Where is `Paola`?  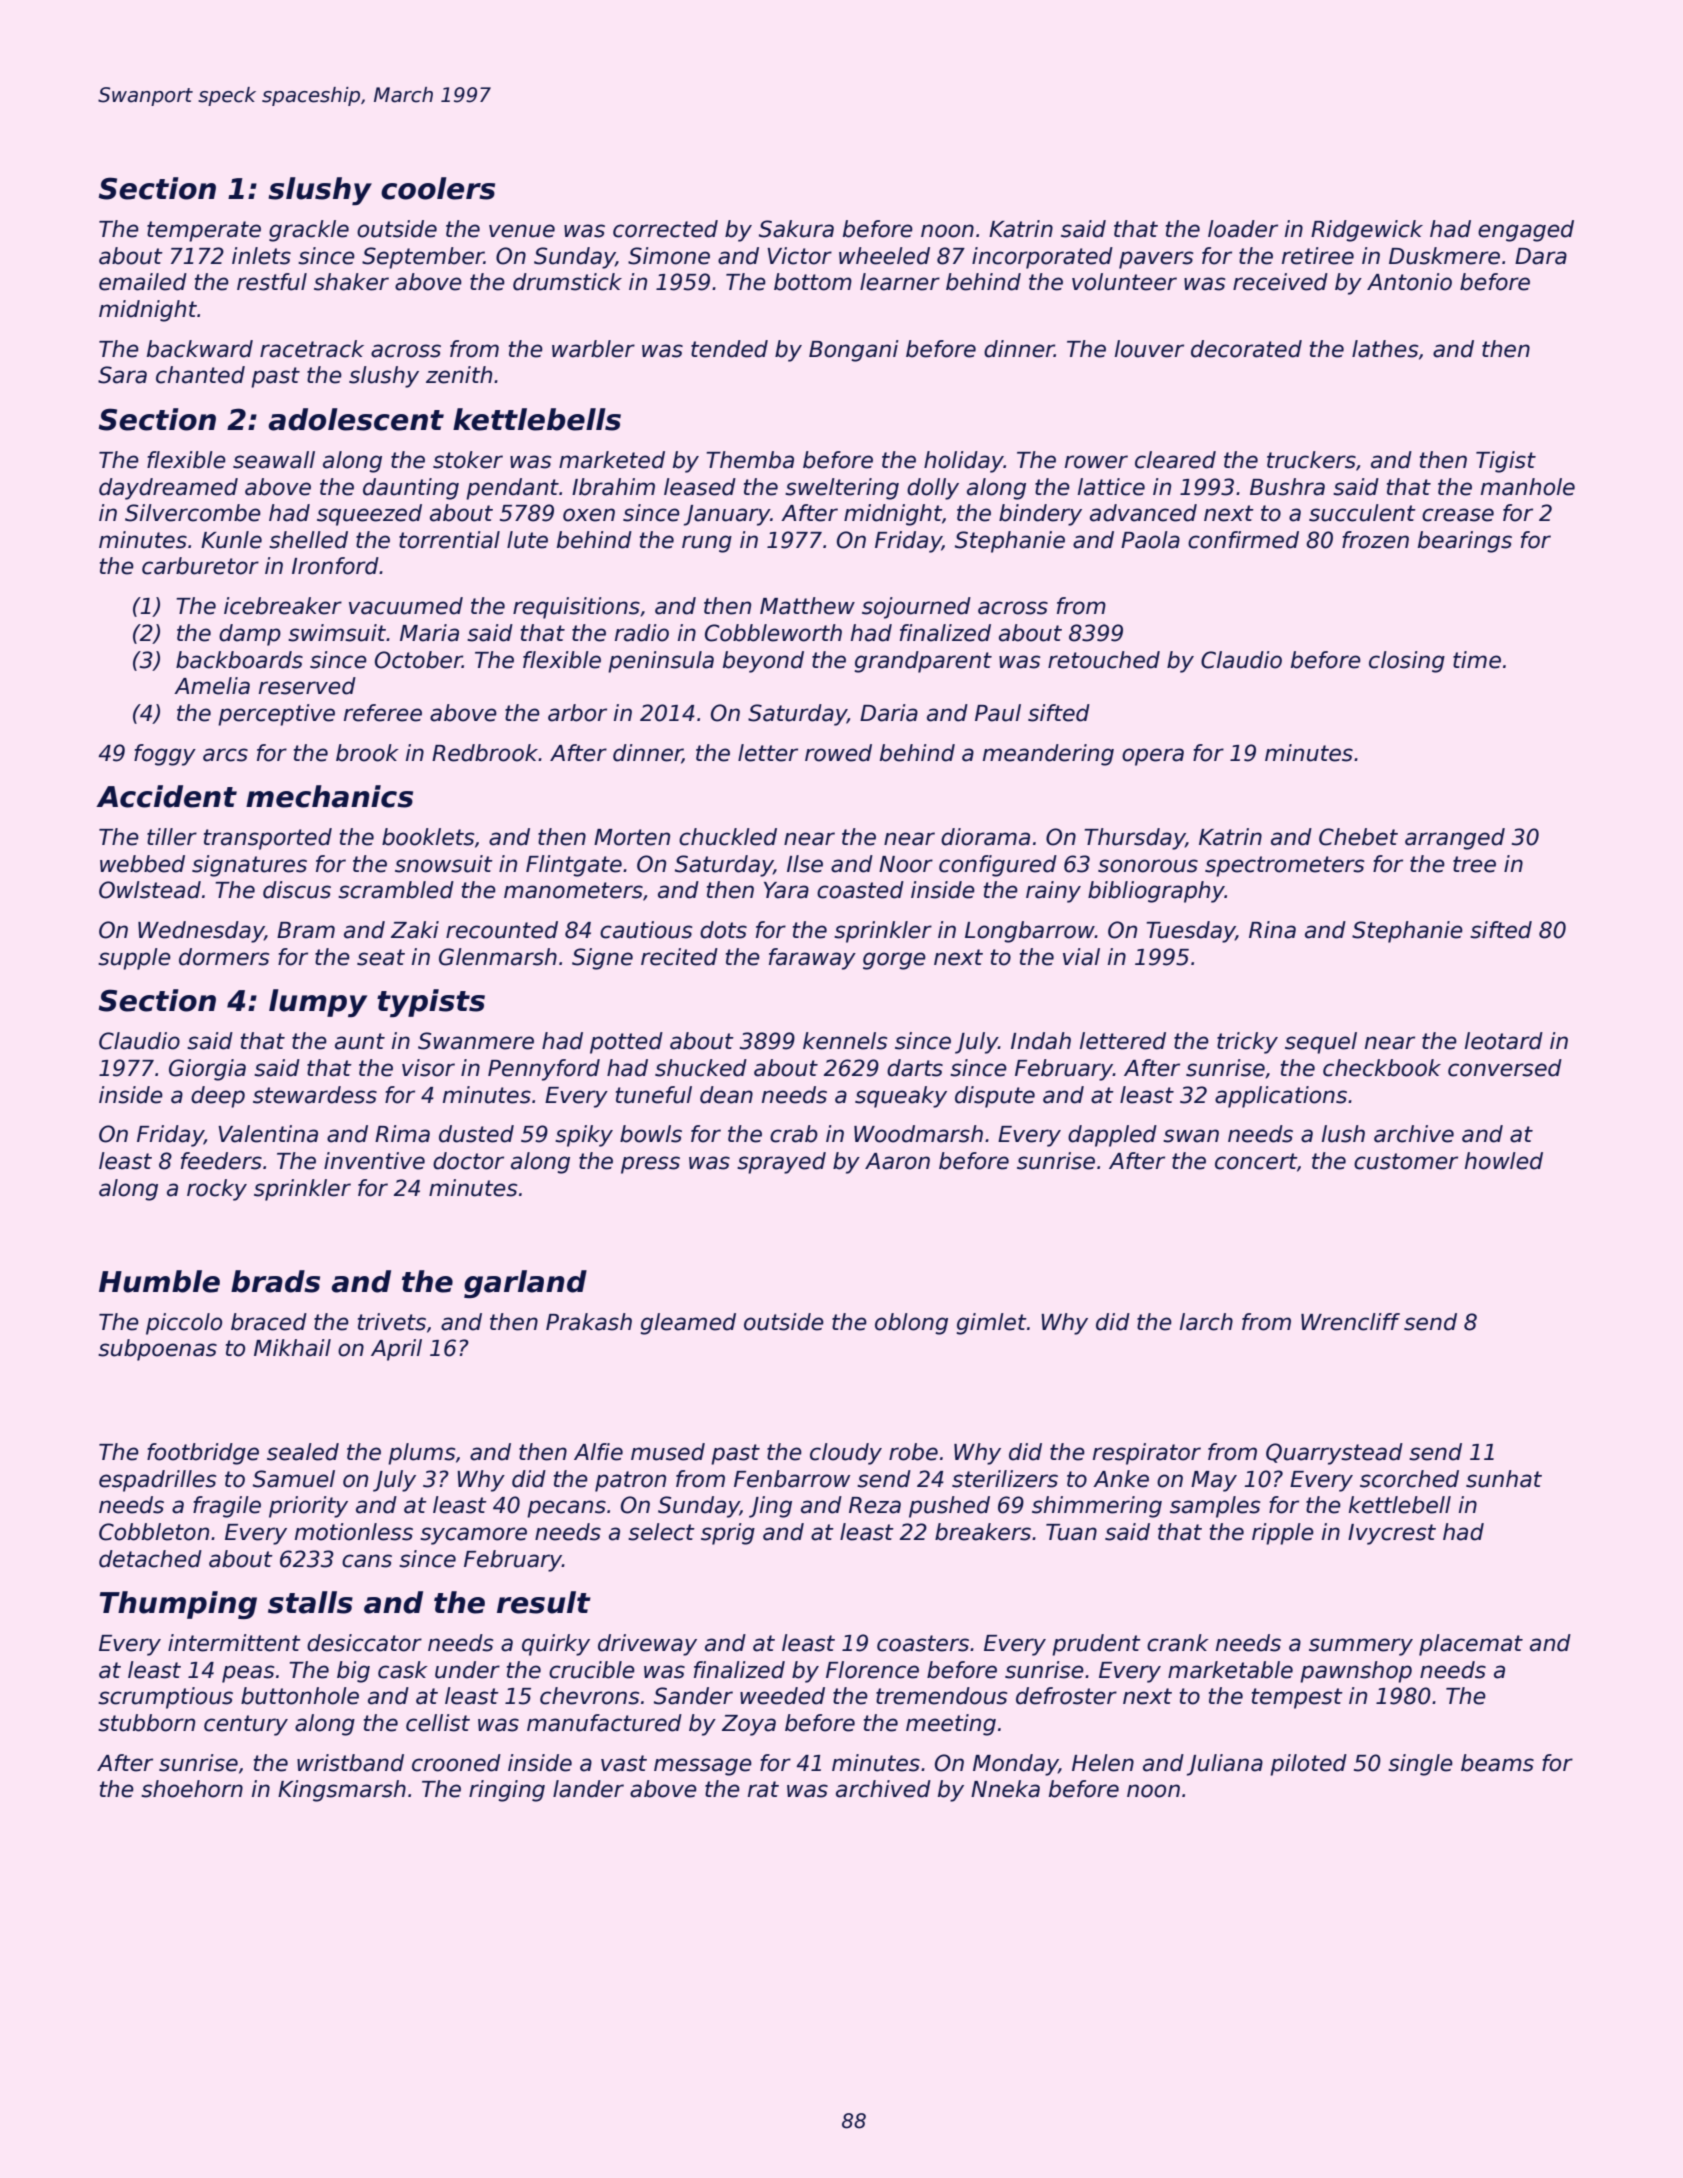 Paola is located at coordinates (1150, 540).
